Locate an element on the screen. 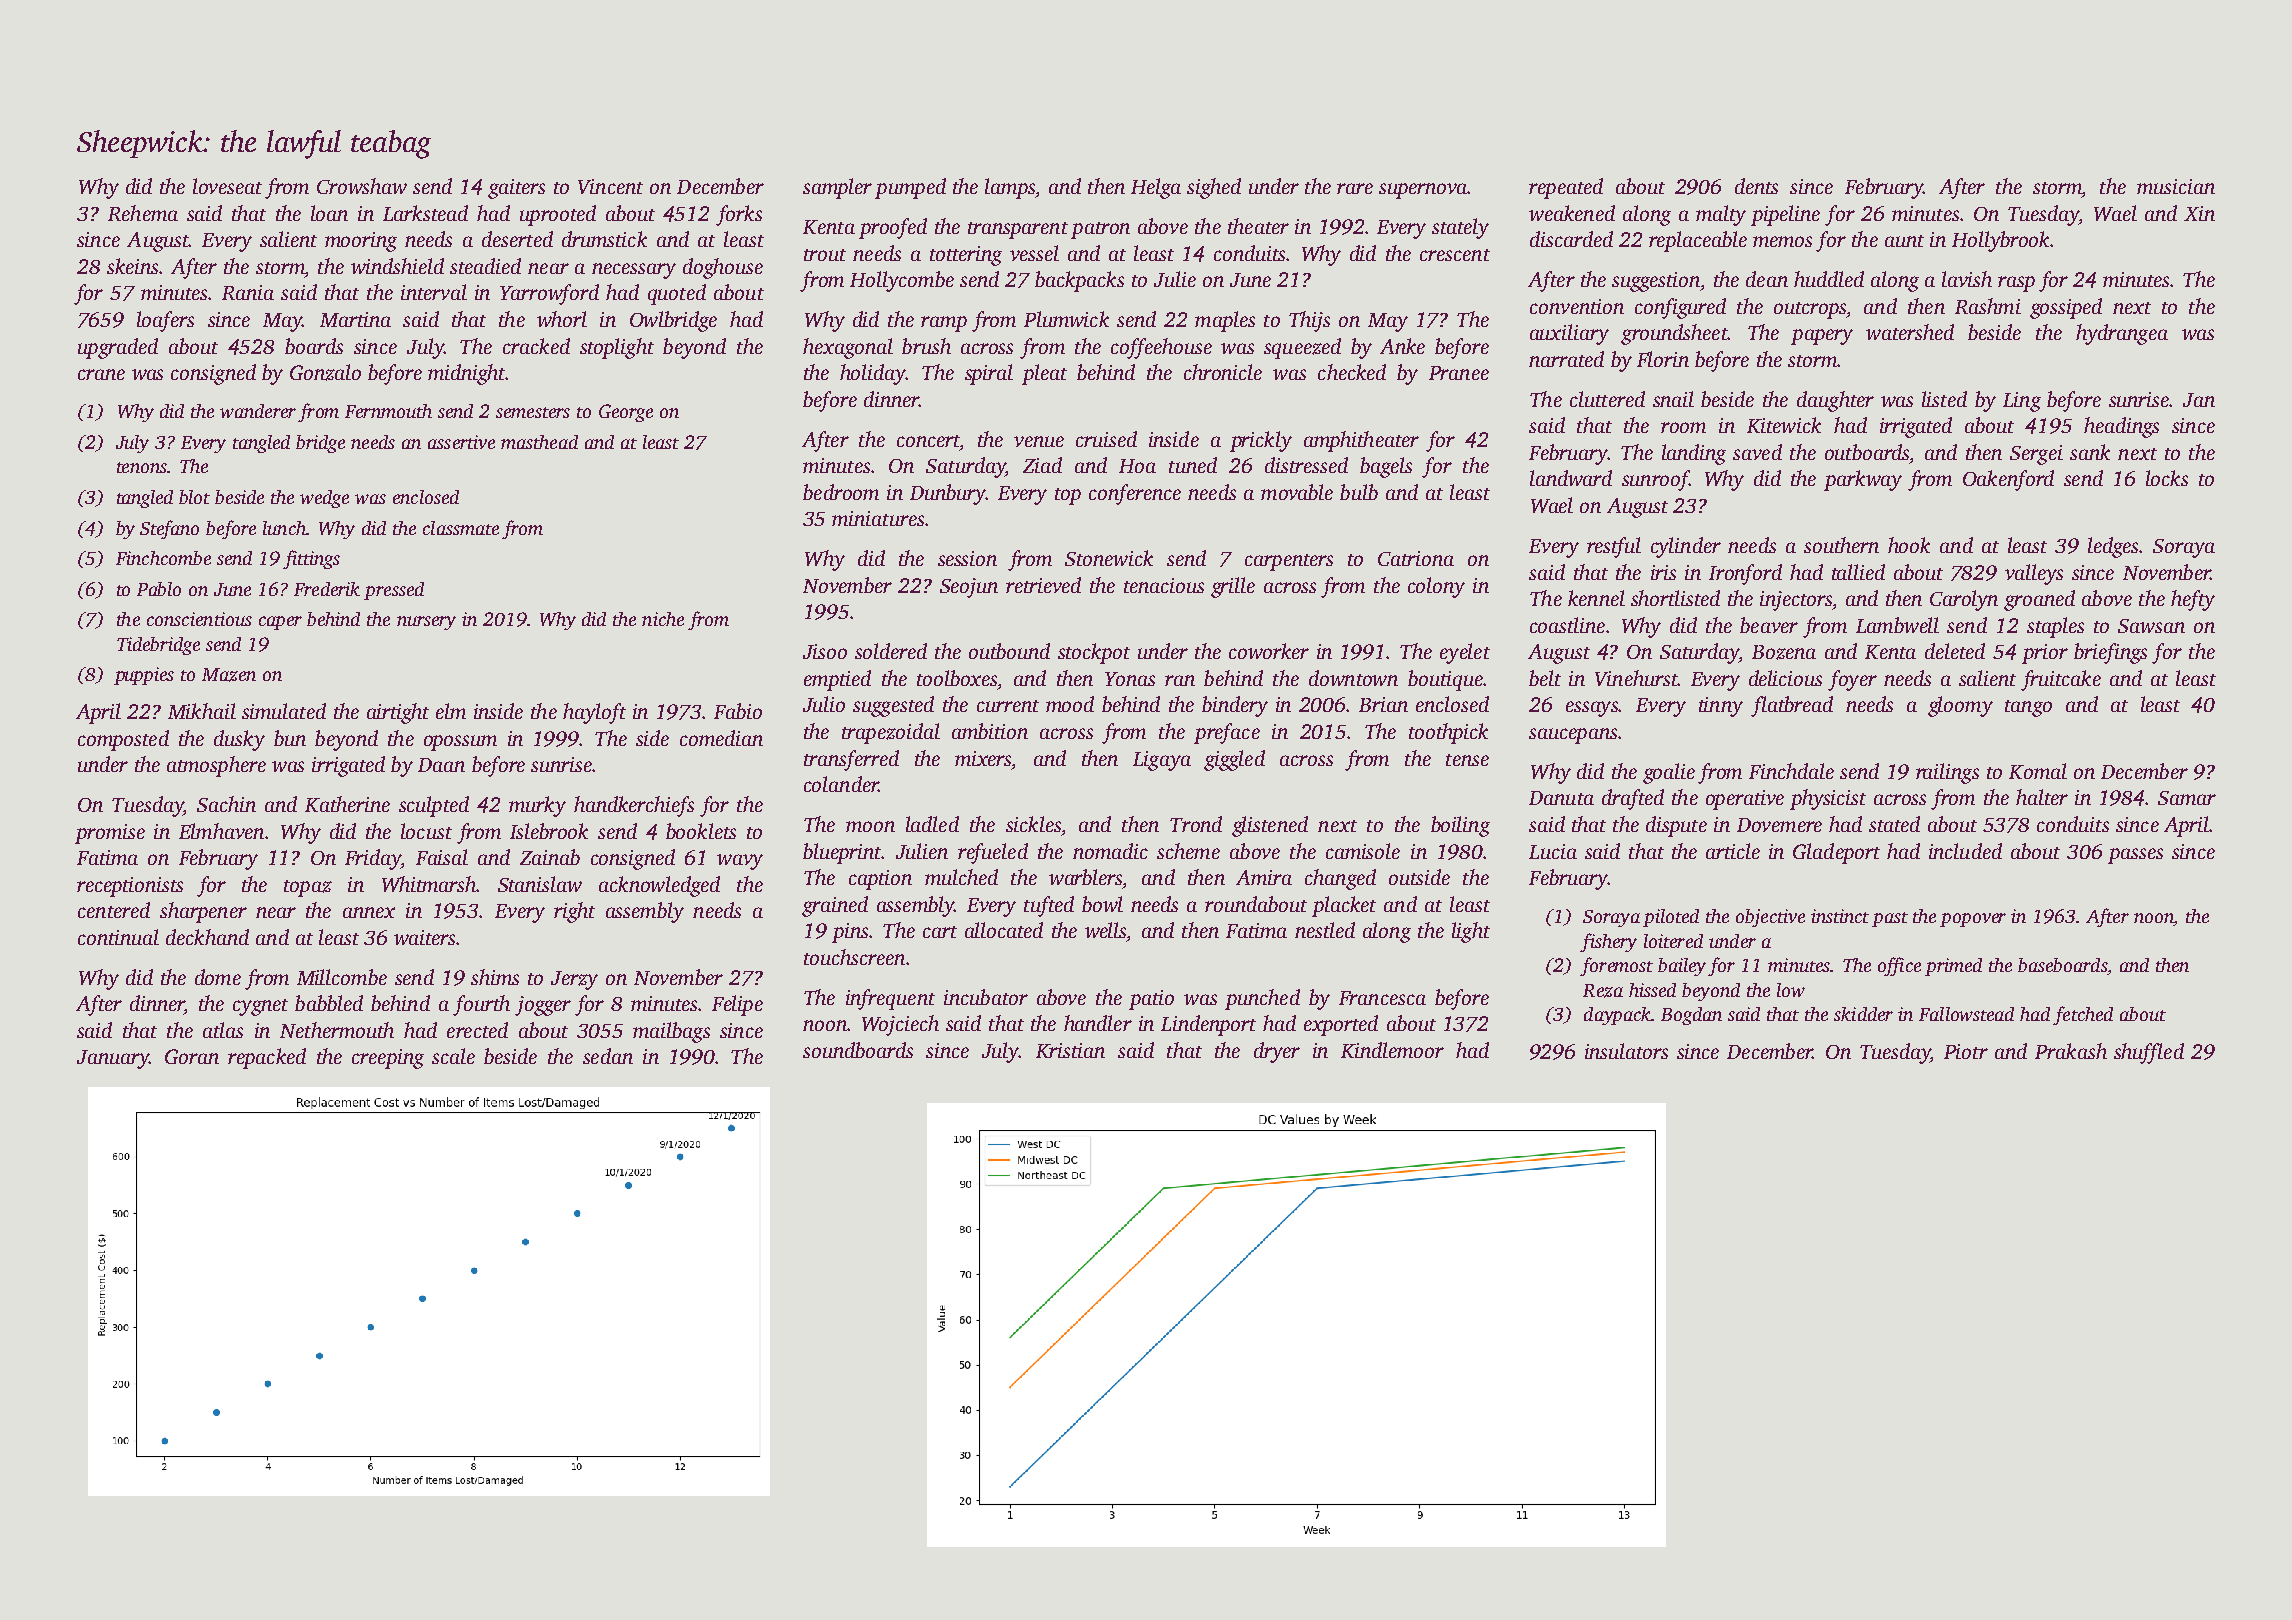  musician is located at coordinates (2176, 186).
